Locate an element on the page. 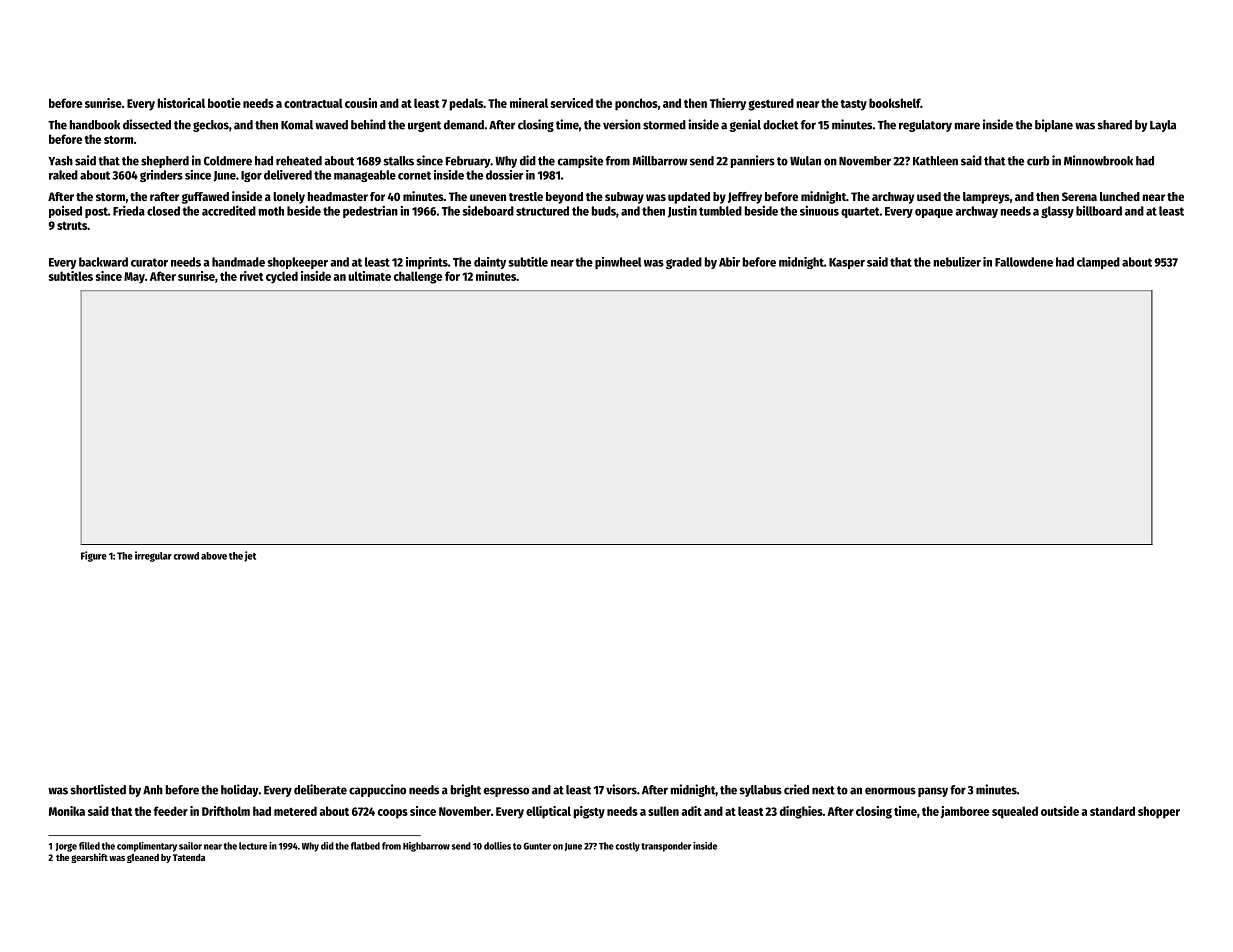  feeder is located at coordinates (171, 811).
